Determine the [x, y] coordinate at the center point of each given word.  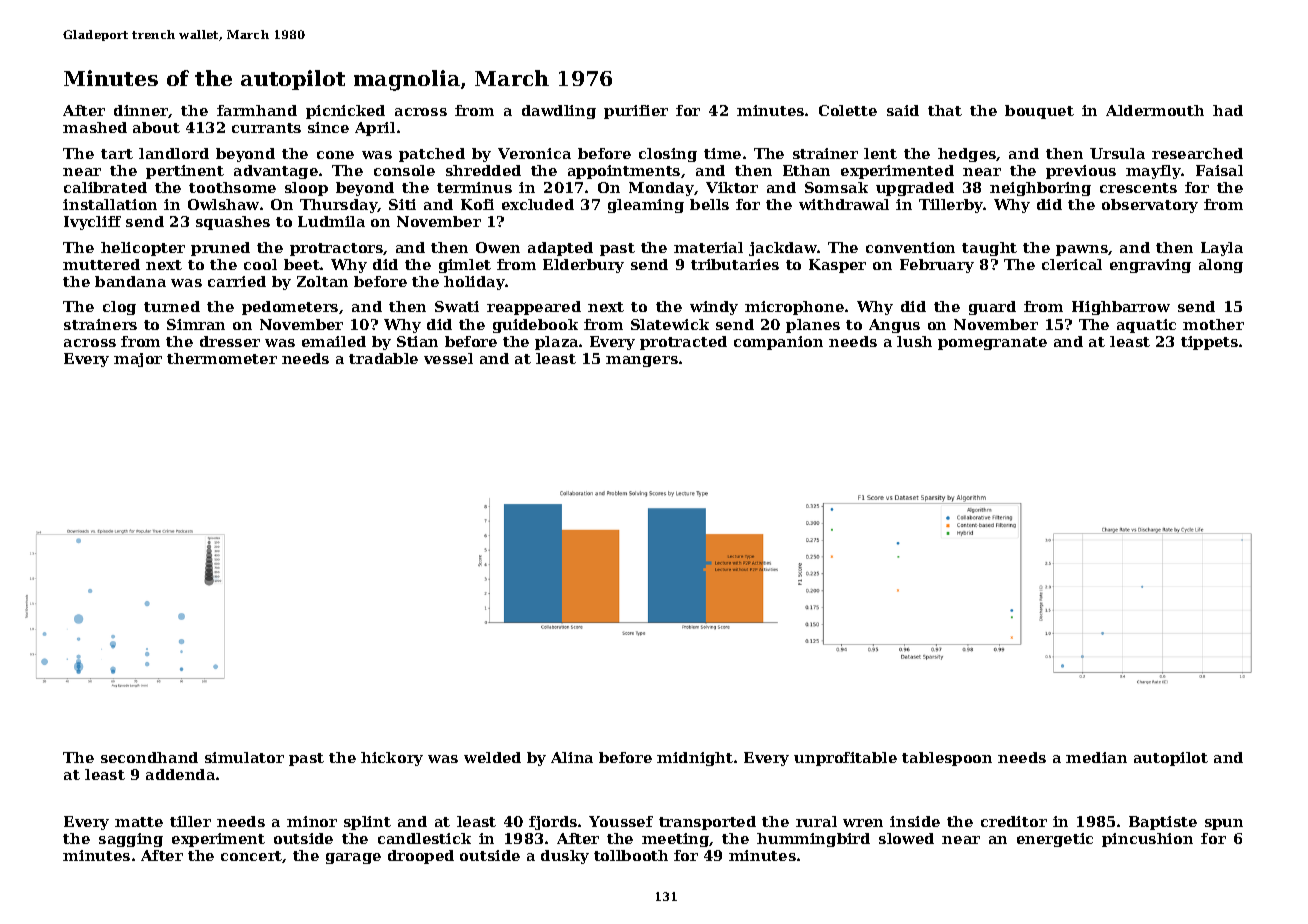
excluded [538, 204]
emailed [334, 341]
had [1228, 110]
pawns [1082, 250]
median [1096, 757]
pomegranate [992, 343]
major [138, 360]
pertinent [185, 172]
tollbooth [631, 855]
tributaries [735, 264]
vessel [448, 358]
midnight [695, 759]
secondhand [149, 757]
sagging [131, 840]
